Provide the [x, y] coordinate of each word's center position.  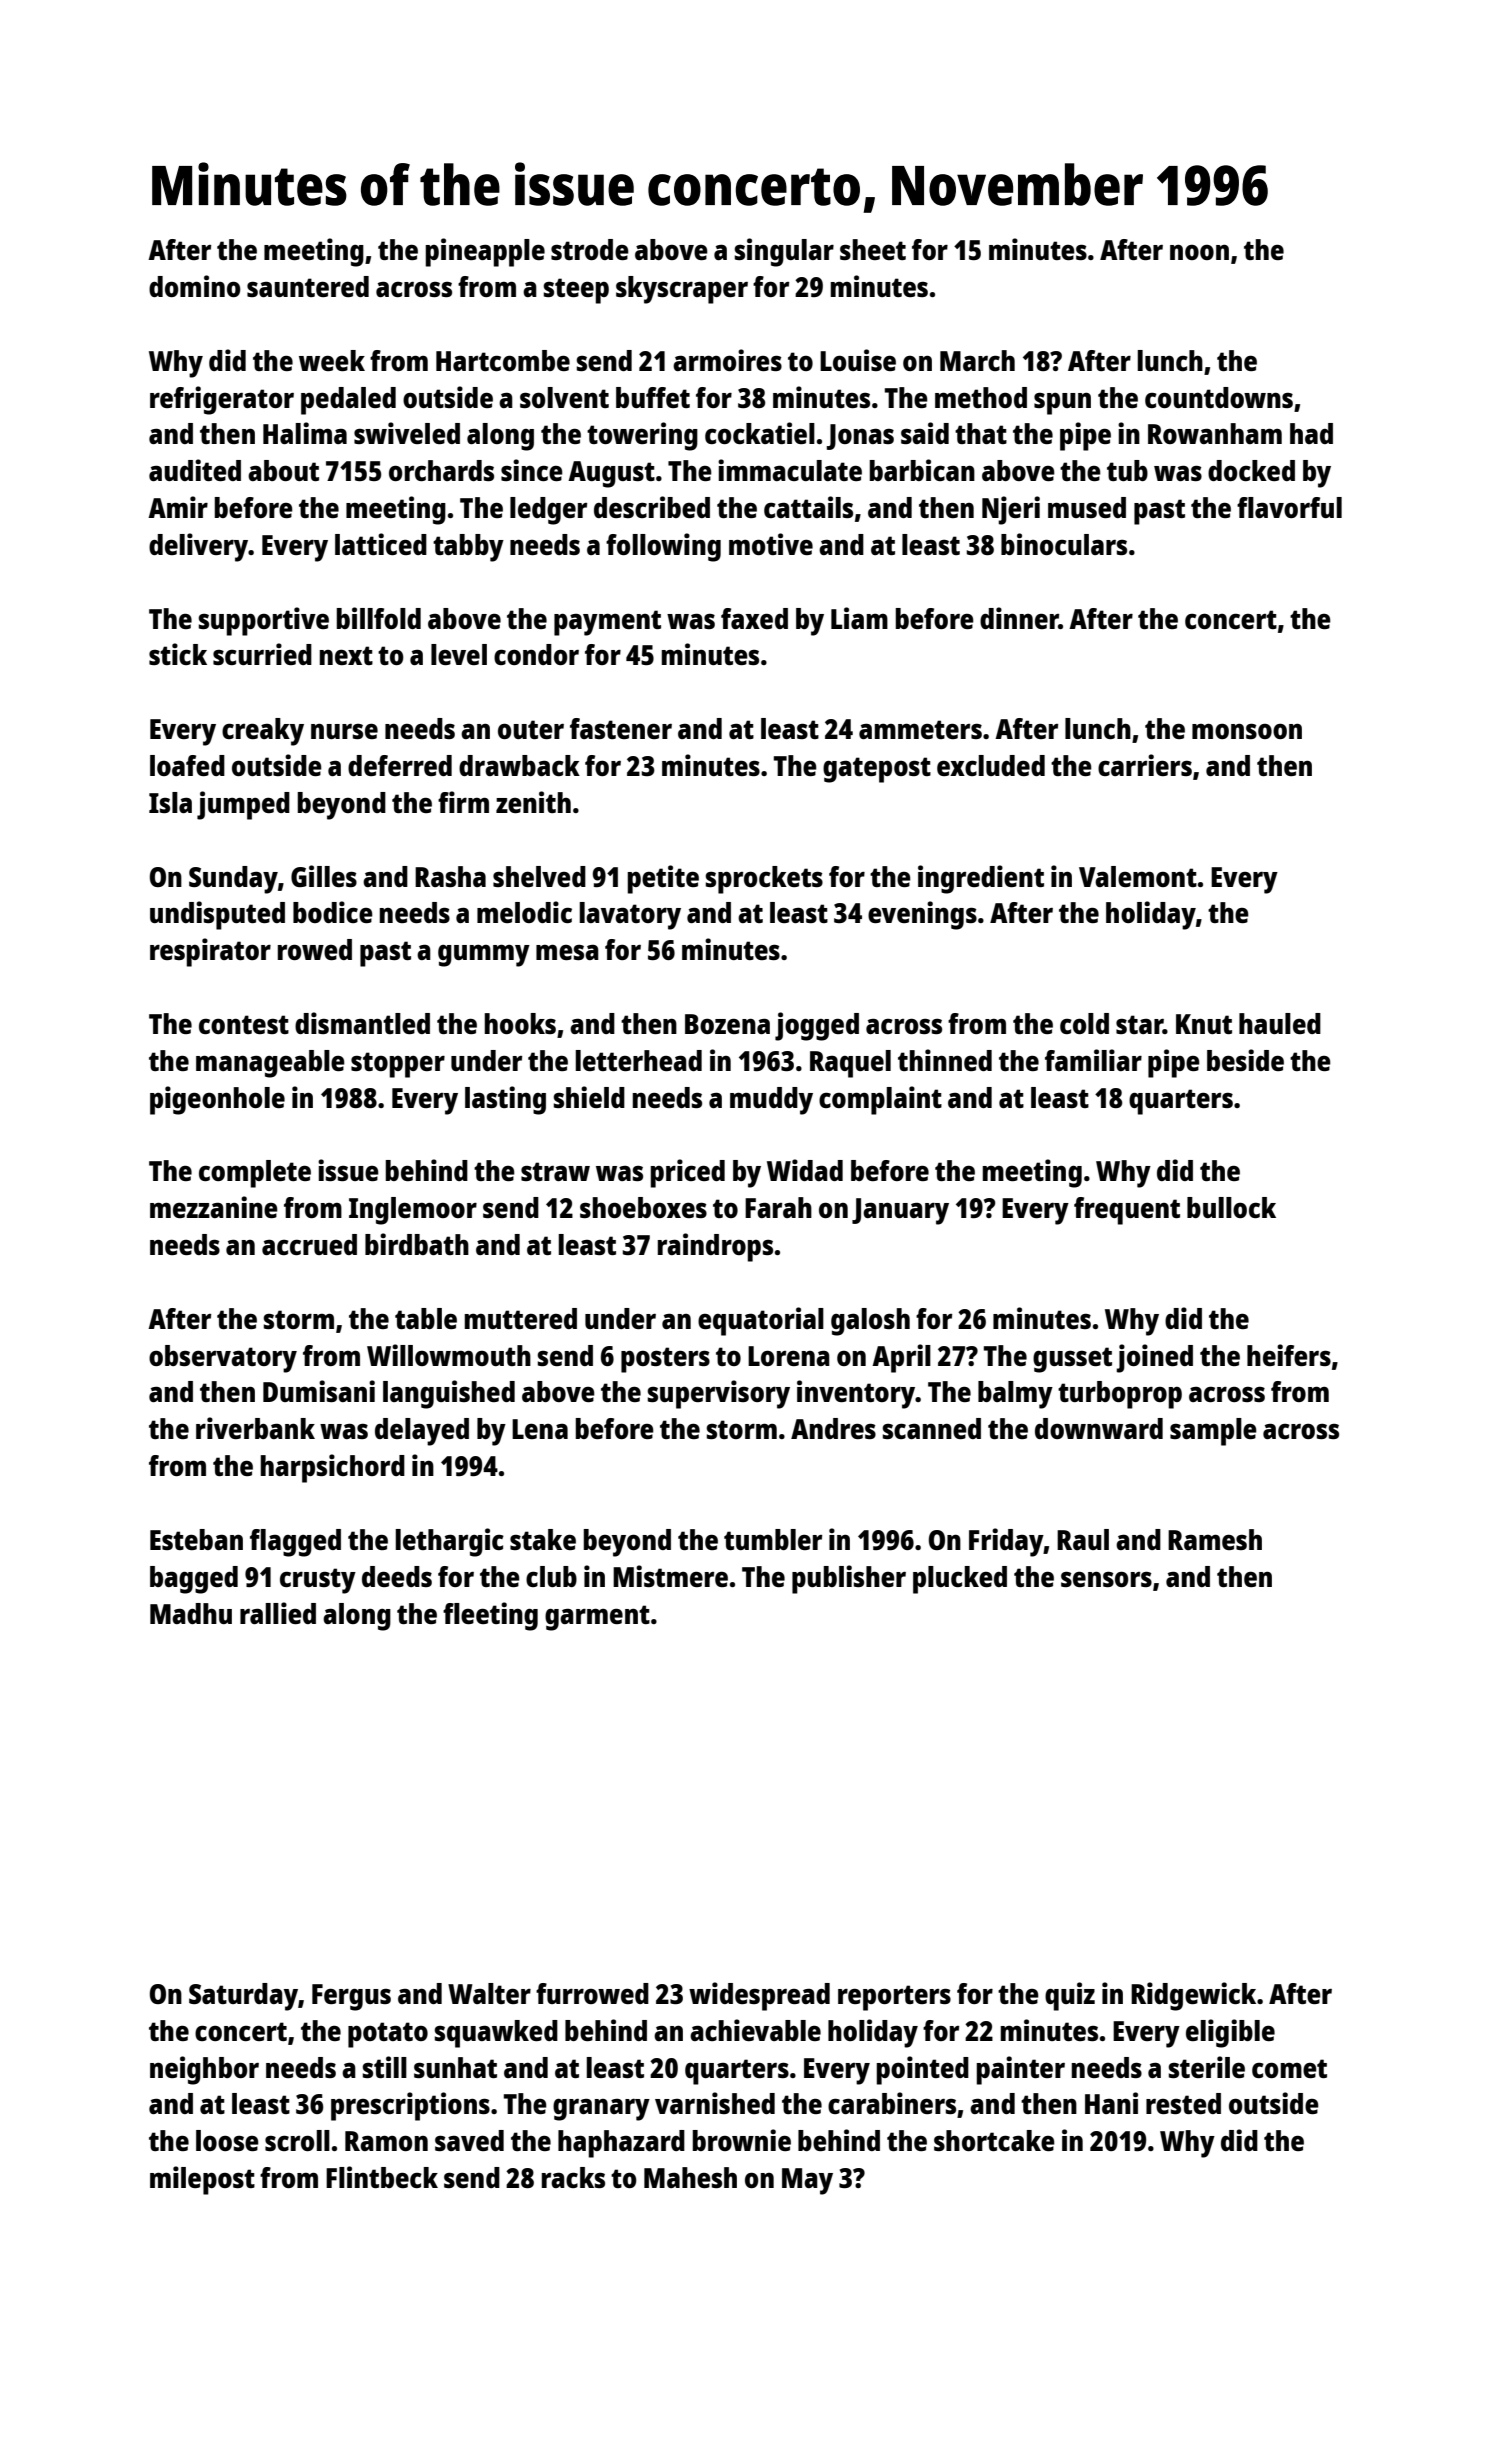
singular [784, 252]
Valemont [1138, 876]
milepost [202, 2180]
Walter [489, 1993]
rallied [278, 1613]
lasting [505, 1100]
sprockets [764, 880]
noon [1199, 252]
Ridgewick [1193, 1996]
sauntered [308, 286]
